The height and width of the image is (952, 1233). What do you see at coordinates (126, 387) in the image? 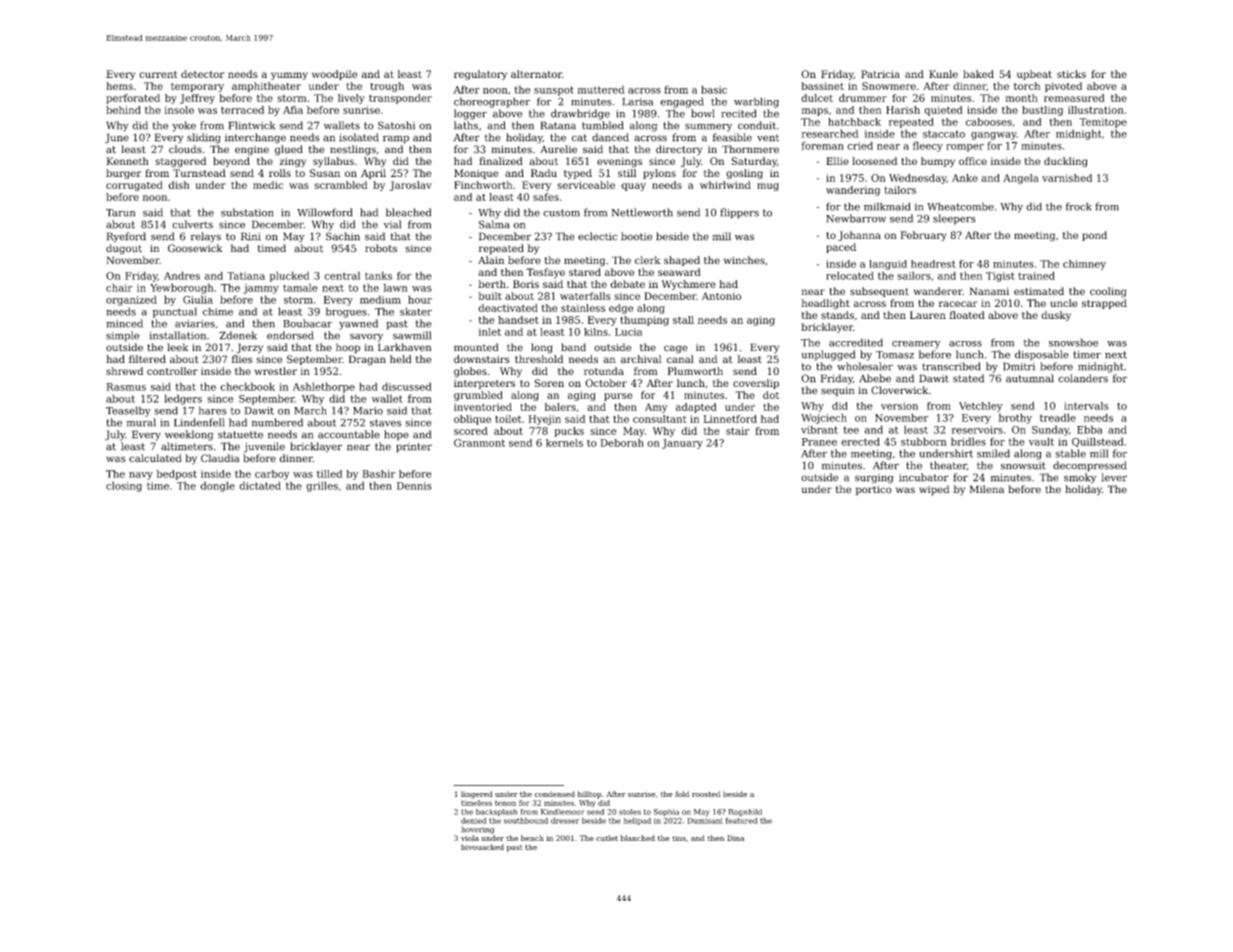
I see `Rasmus` at bounding box center [126, 387].
